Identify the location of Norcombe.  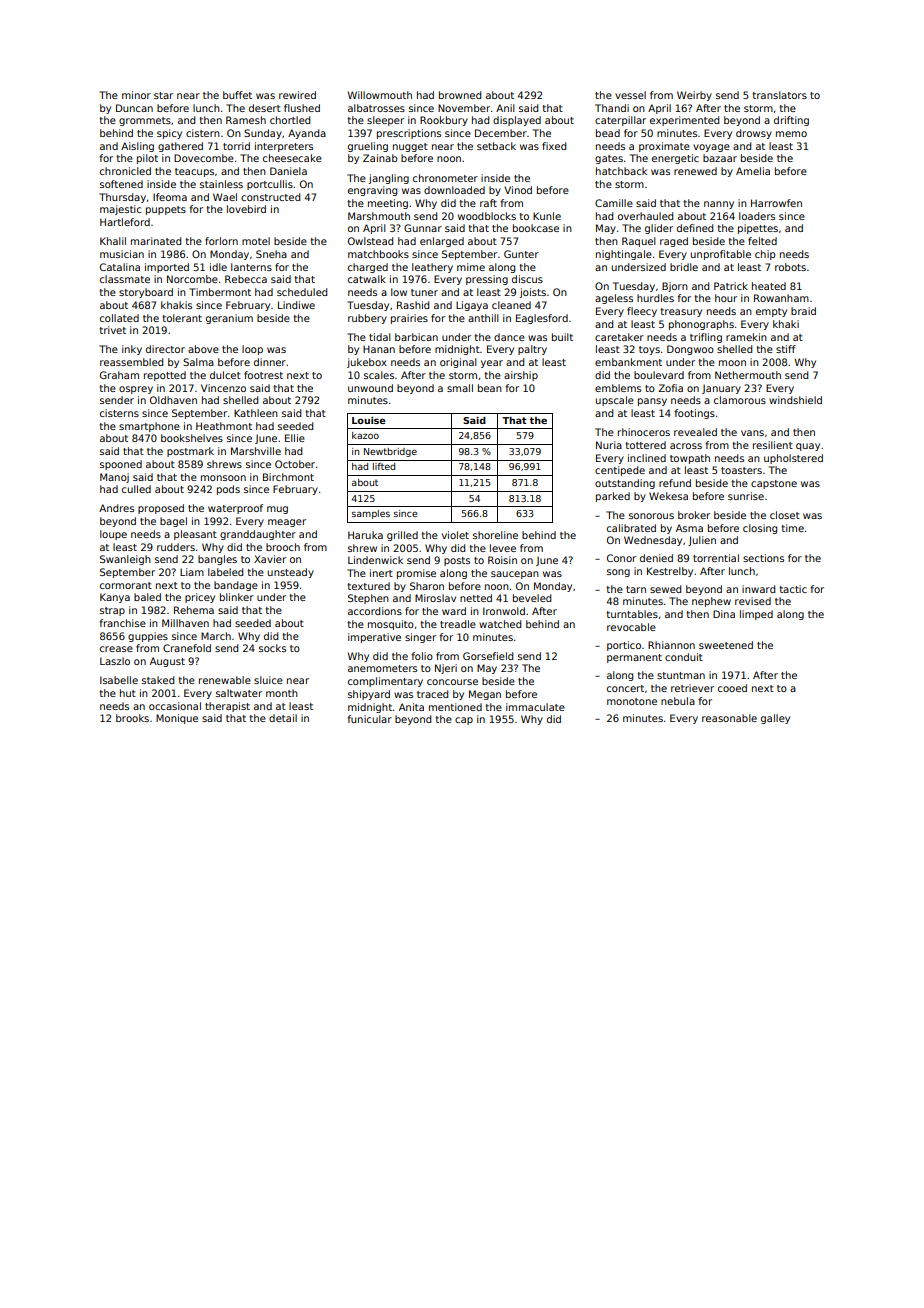
(192, 279).
